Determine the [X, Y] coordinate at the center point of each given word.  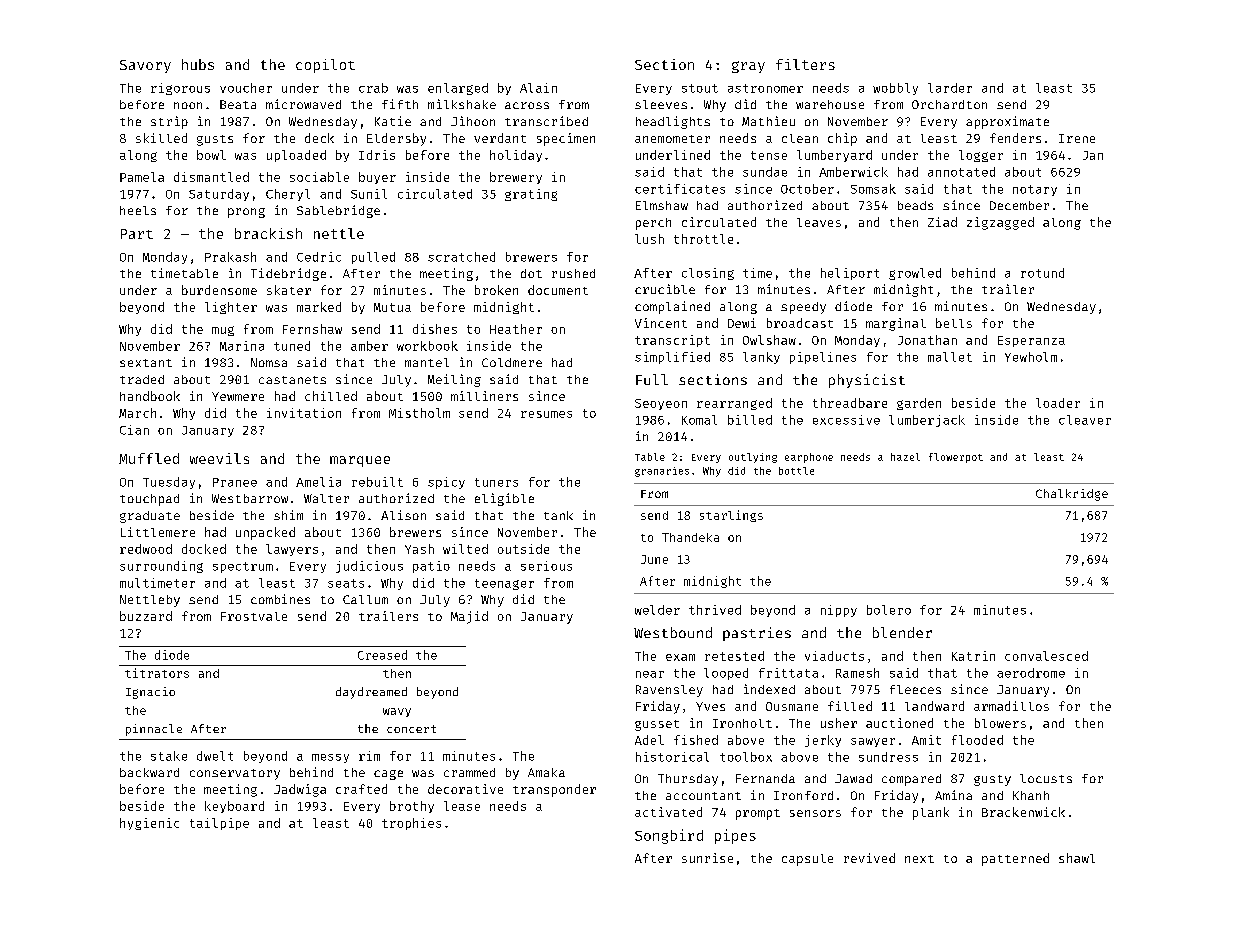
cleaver [1085, 420]
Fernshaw [312, 329]
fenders [1015, 138]
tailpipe [219, 824]
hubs [198, 64]
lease [462, 806]
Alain [538, 88]
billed [750, 420]
